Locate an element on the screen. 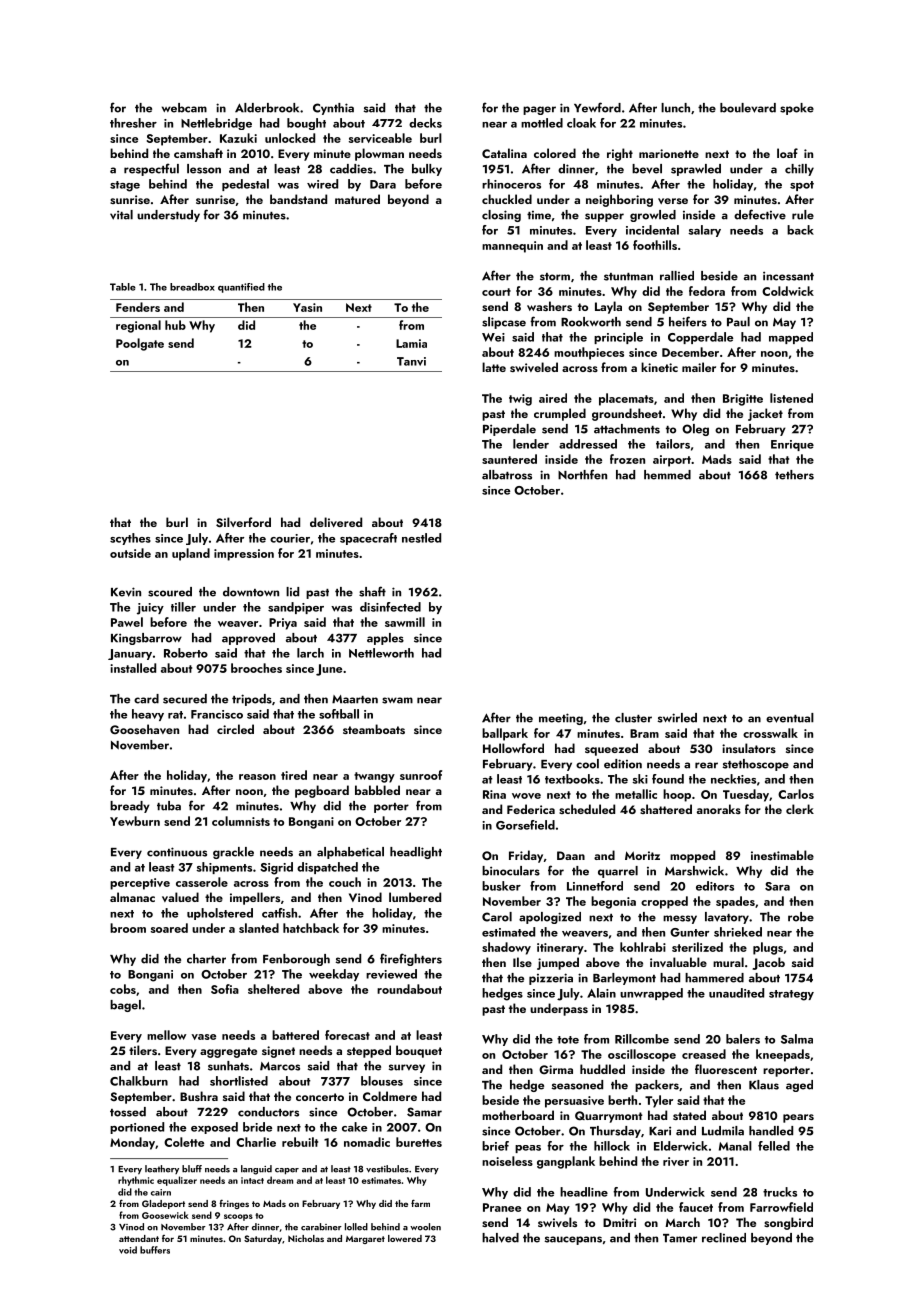  Girma is located at coordinates (556, 1070).
